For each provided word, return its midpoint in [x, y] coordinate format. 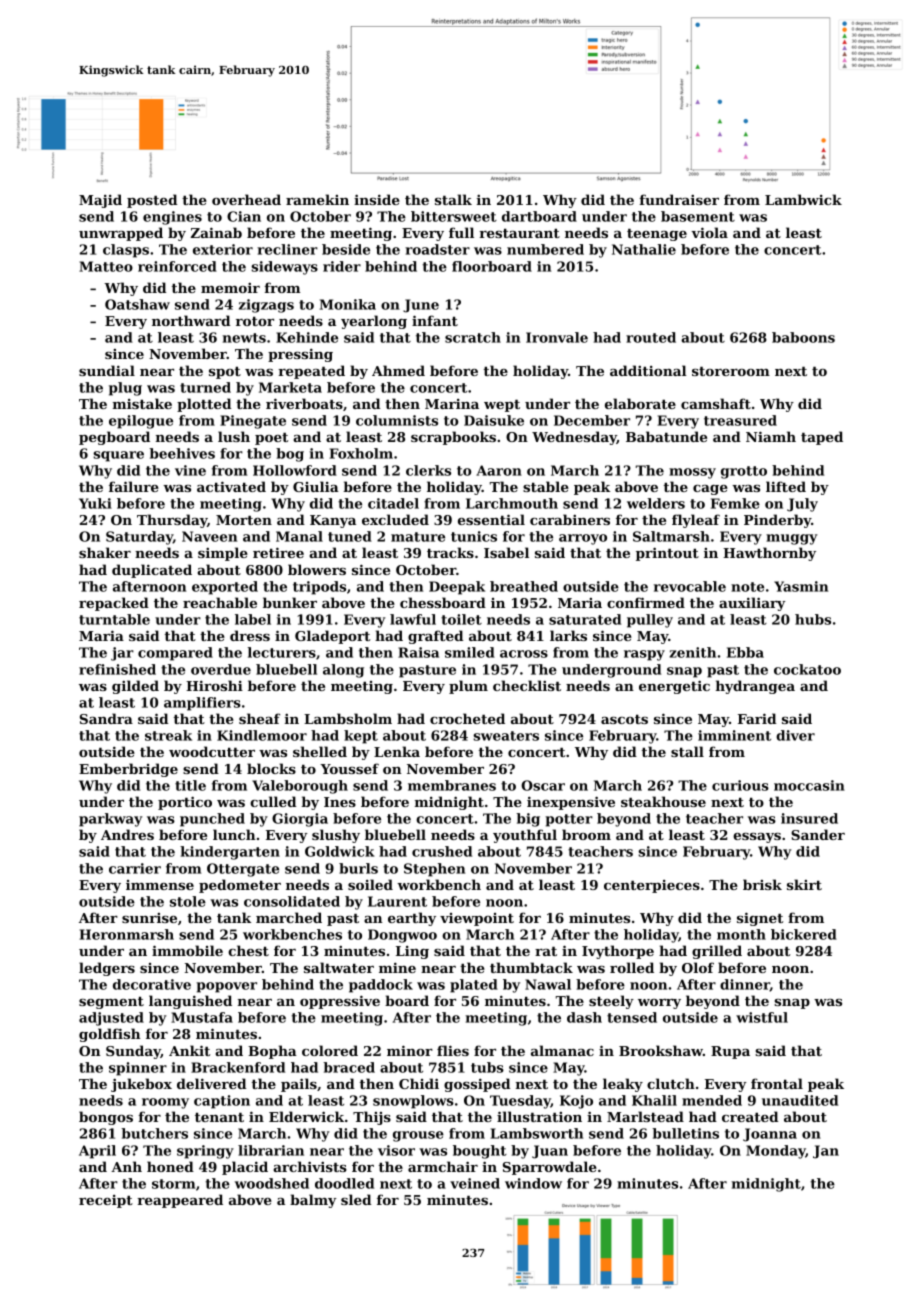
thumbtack [531, 967]
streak [168, 735]
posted [152, 201]
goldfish [110, 1035]
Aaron [499, 470]
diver [795, 735]
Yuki [95, 503]
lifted [786, 486]
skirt [804, 884]
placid [245, 1168]
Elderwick [306, 1116]
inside [377, 199]
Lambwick [803, 199]
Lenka [397, 751]
